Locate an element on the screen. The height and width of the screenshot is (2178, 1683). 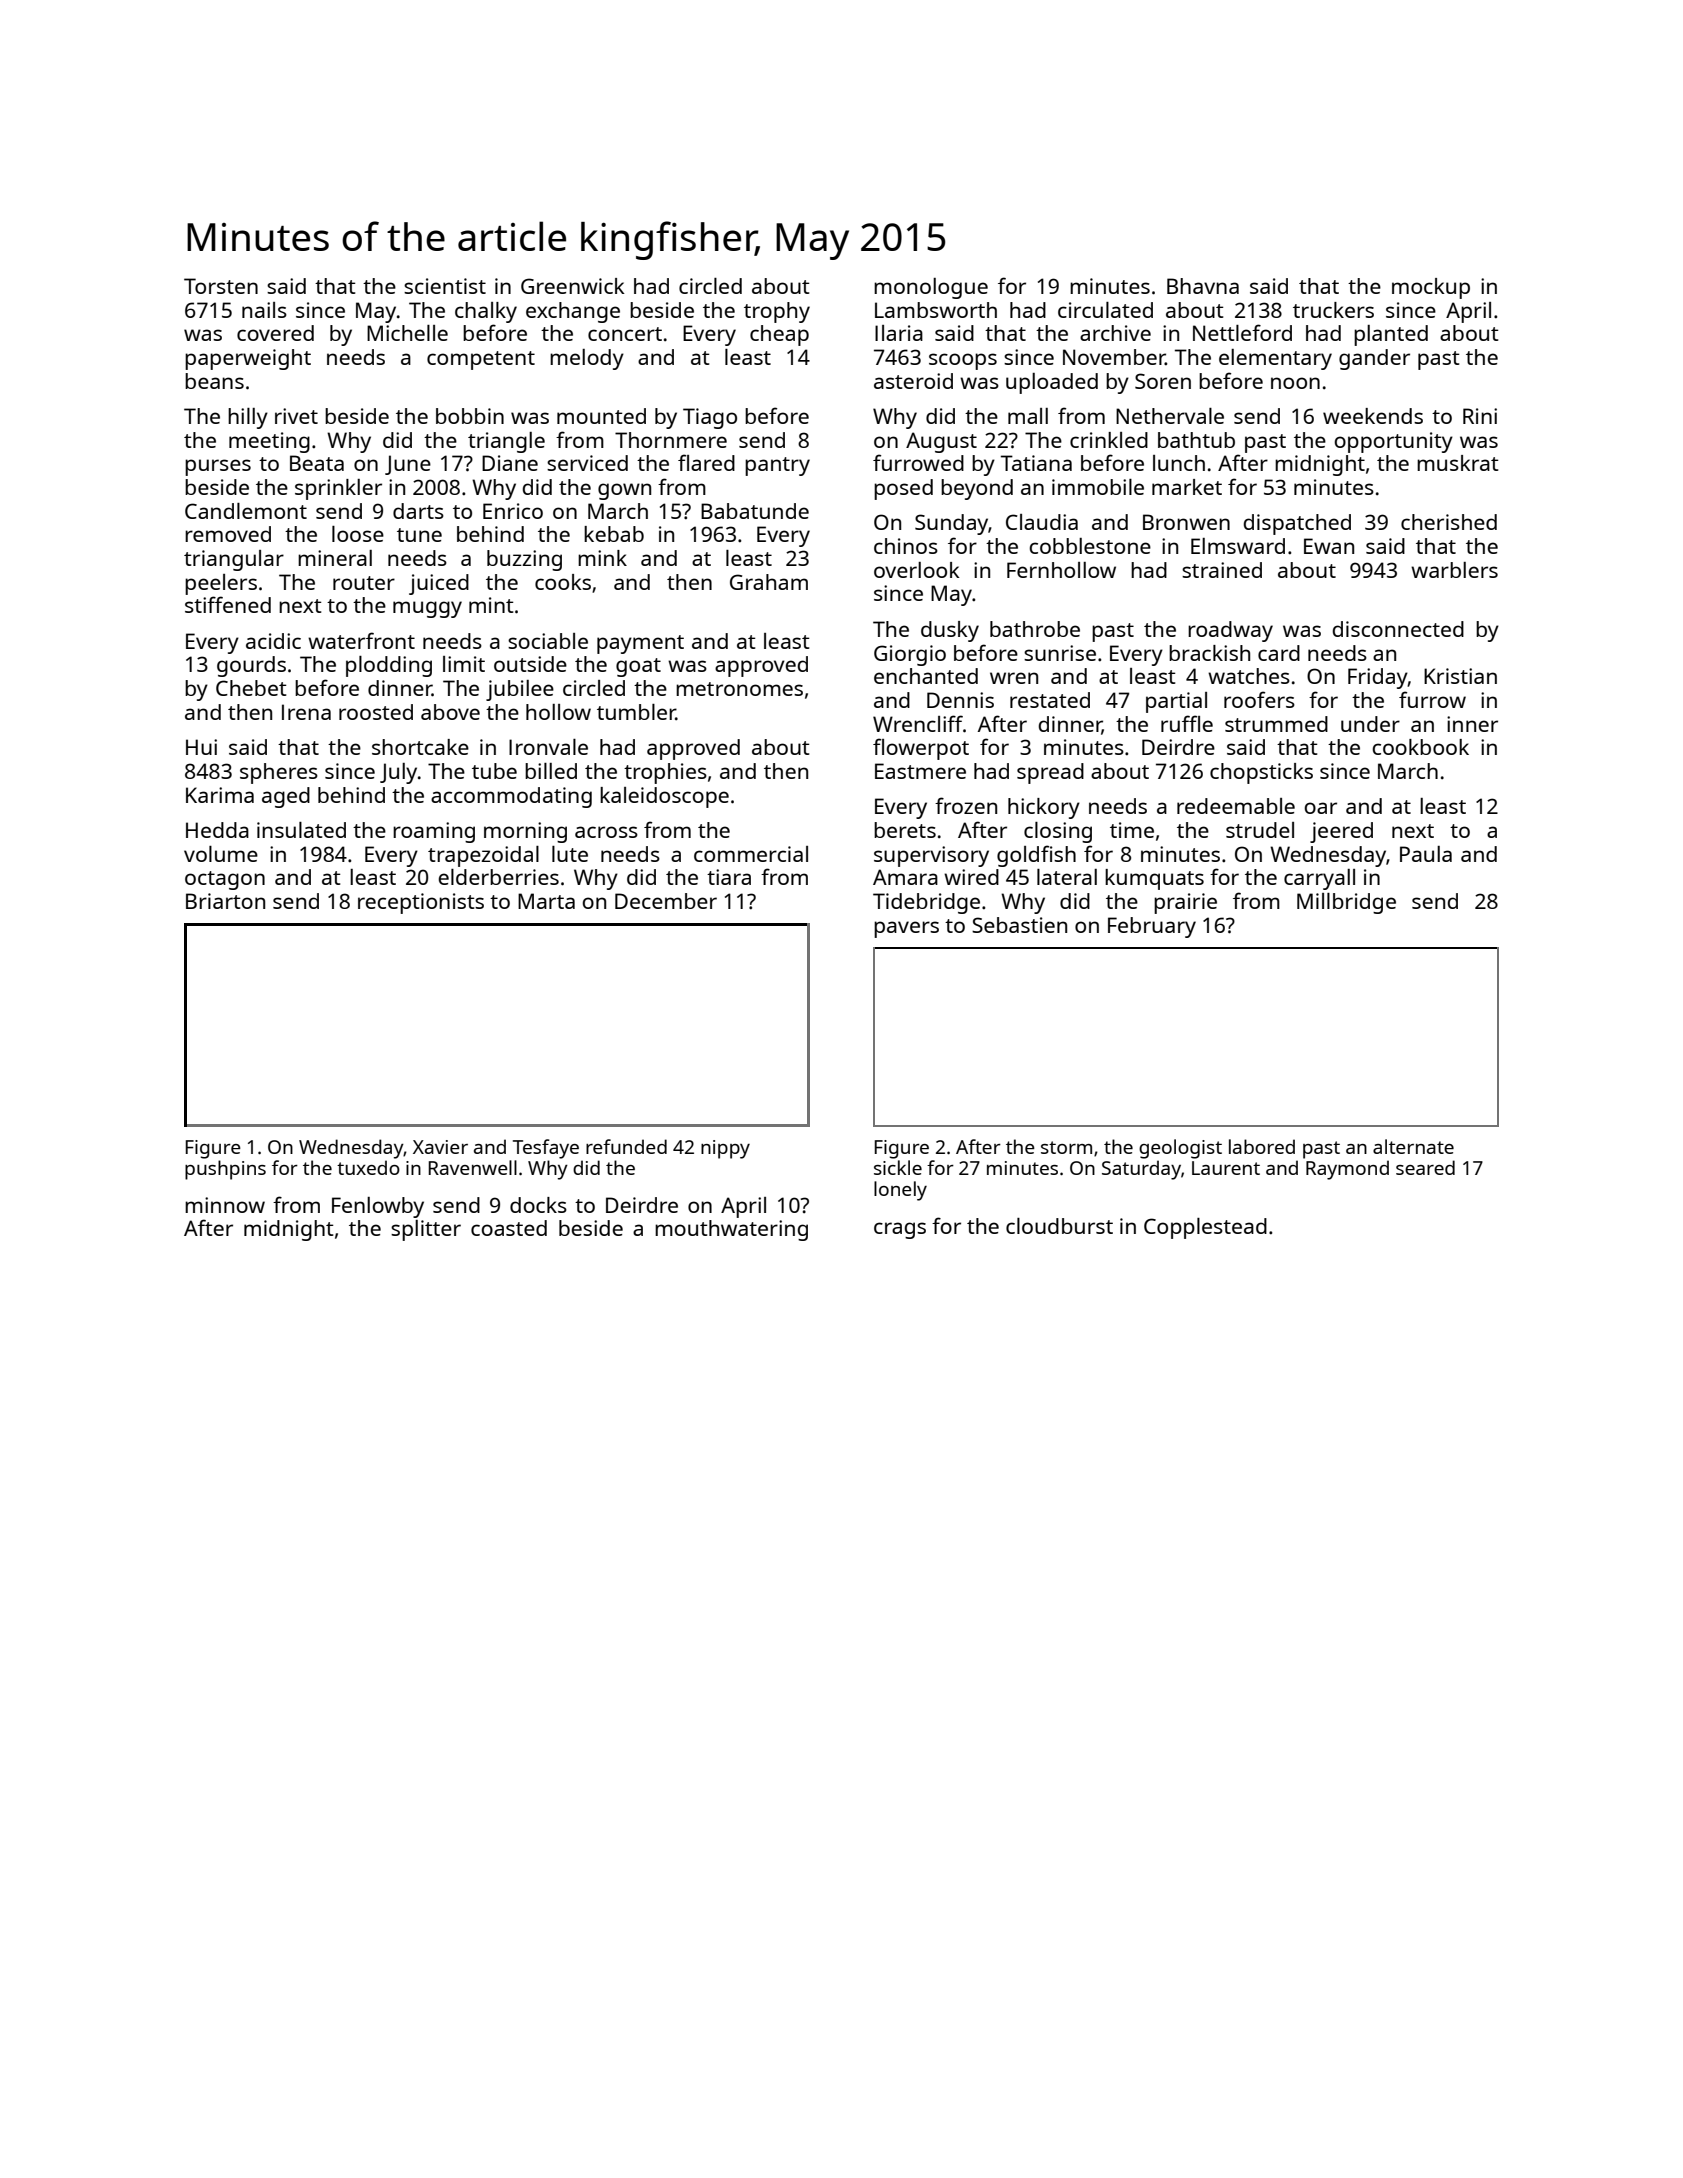
redeemable is located at coordinates (1236, 806).
